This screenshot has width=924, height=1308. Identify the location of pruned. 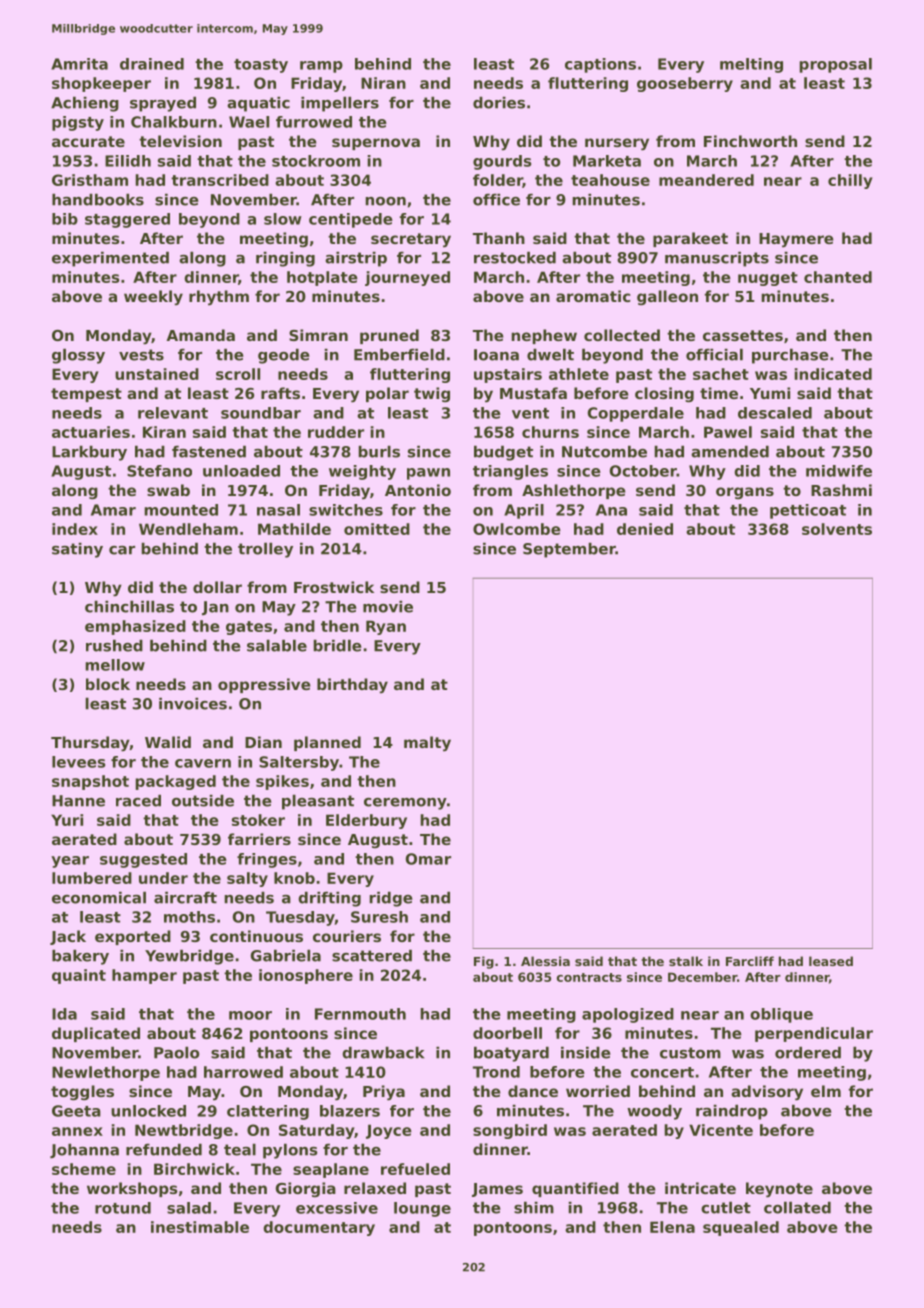
(389, 336).
